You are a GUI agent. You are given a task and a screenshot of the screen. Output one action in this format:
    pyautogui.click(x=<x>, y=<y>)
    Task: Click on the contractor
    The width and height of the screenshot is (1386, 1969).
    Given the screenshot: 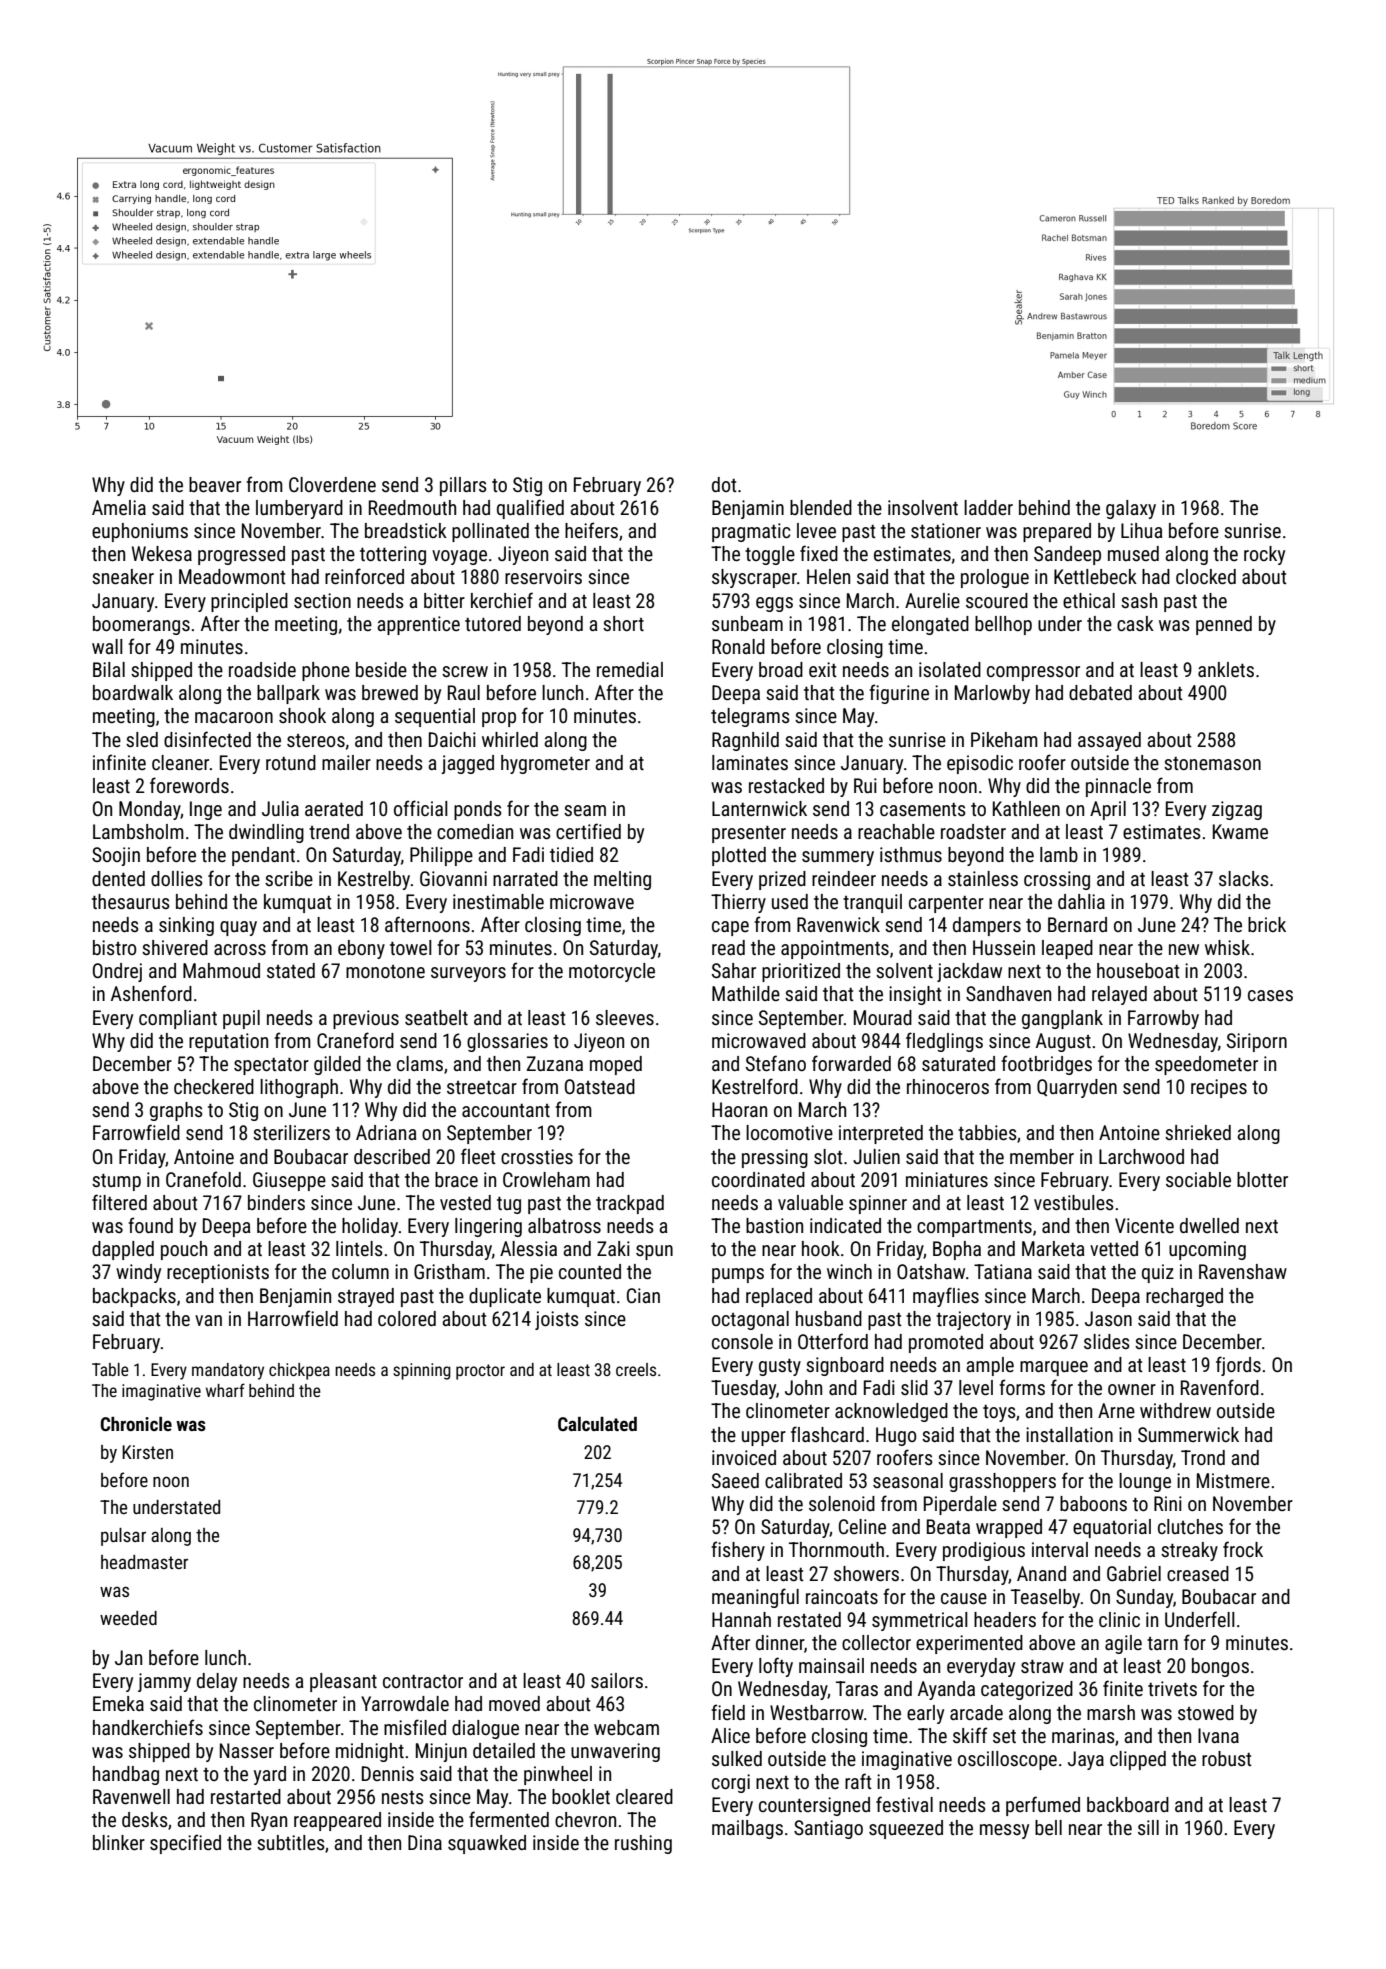 What is the action you would take?
    pyautogui.click(x=423, y=1681)
